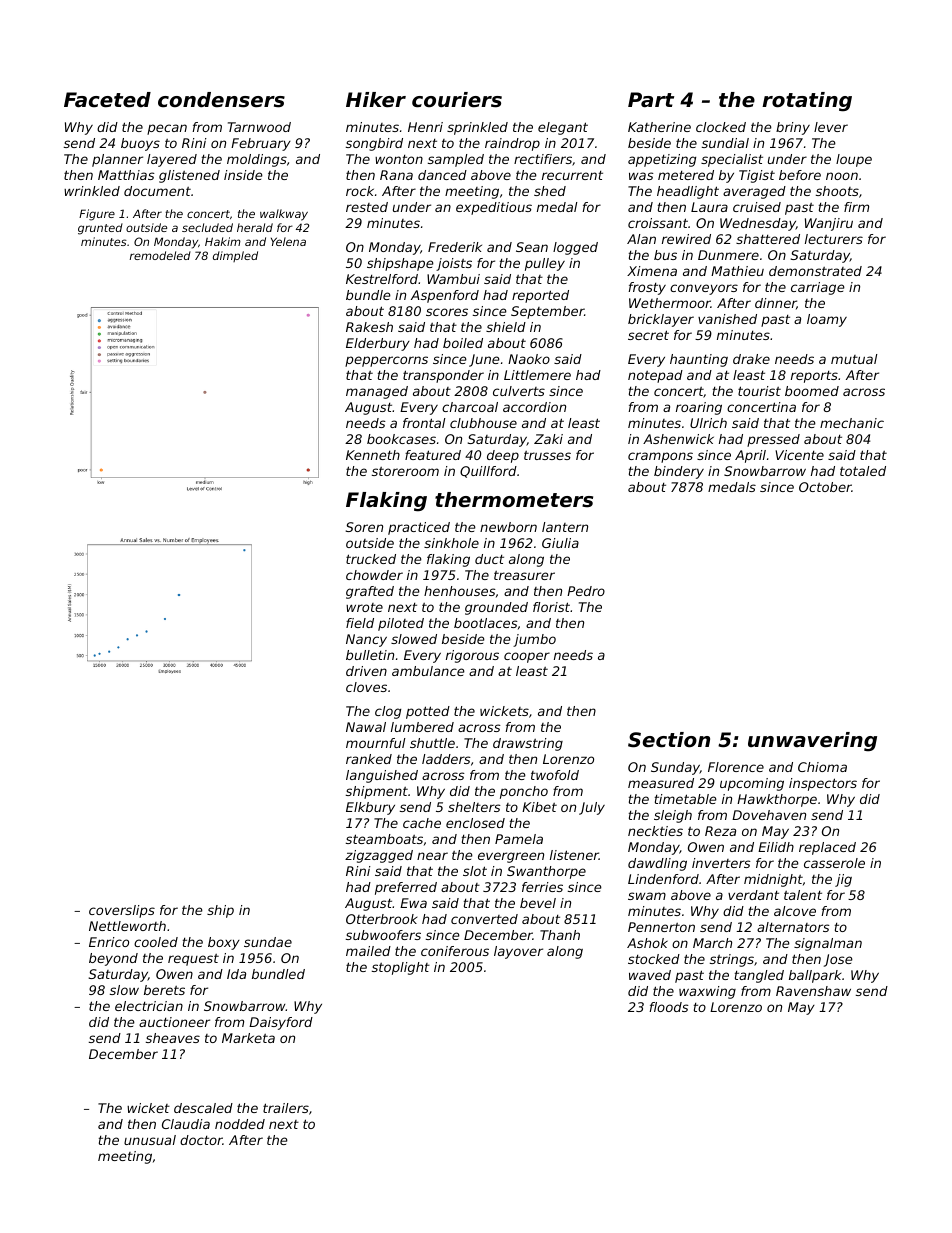  Describe the element at coordinates (807, 102) in the screenshot. I see `rotating` at that location.
